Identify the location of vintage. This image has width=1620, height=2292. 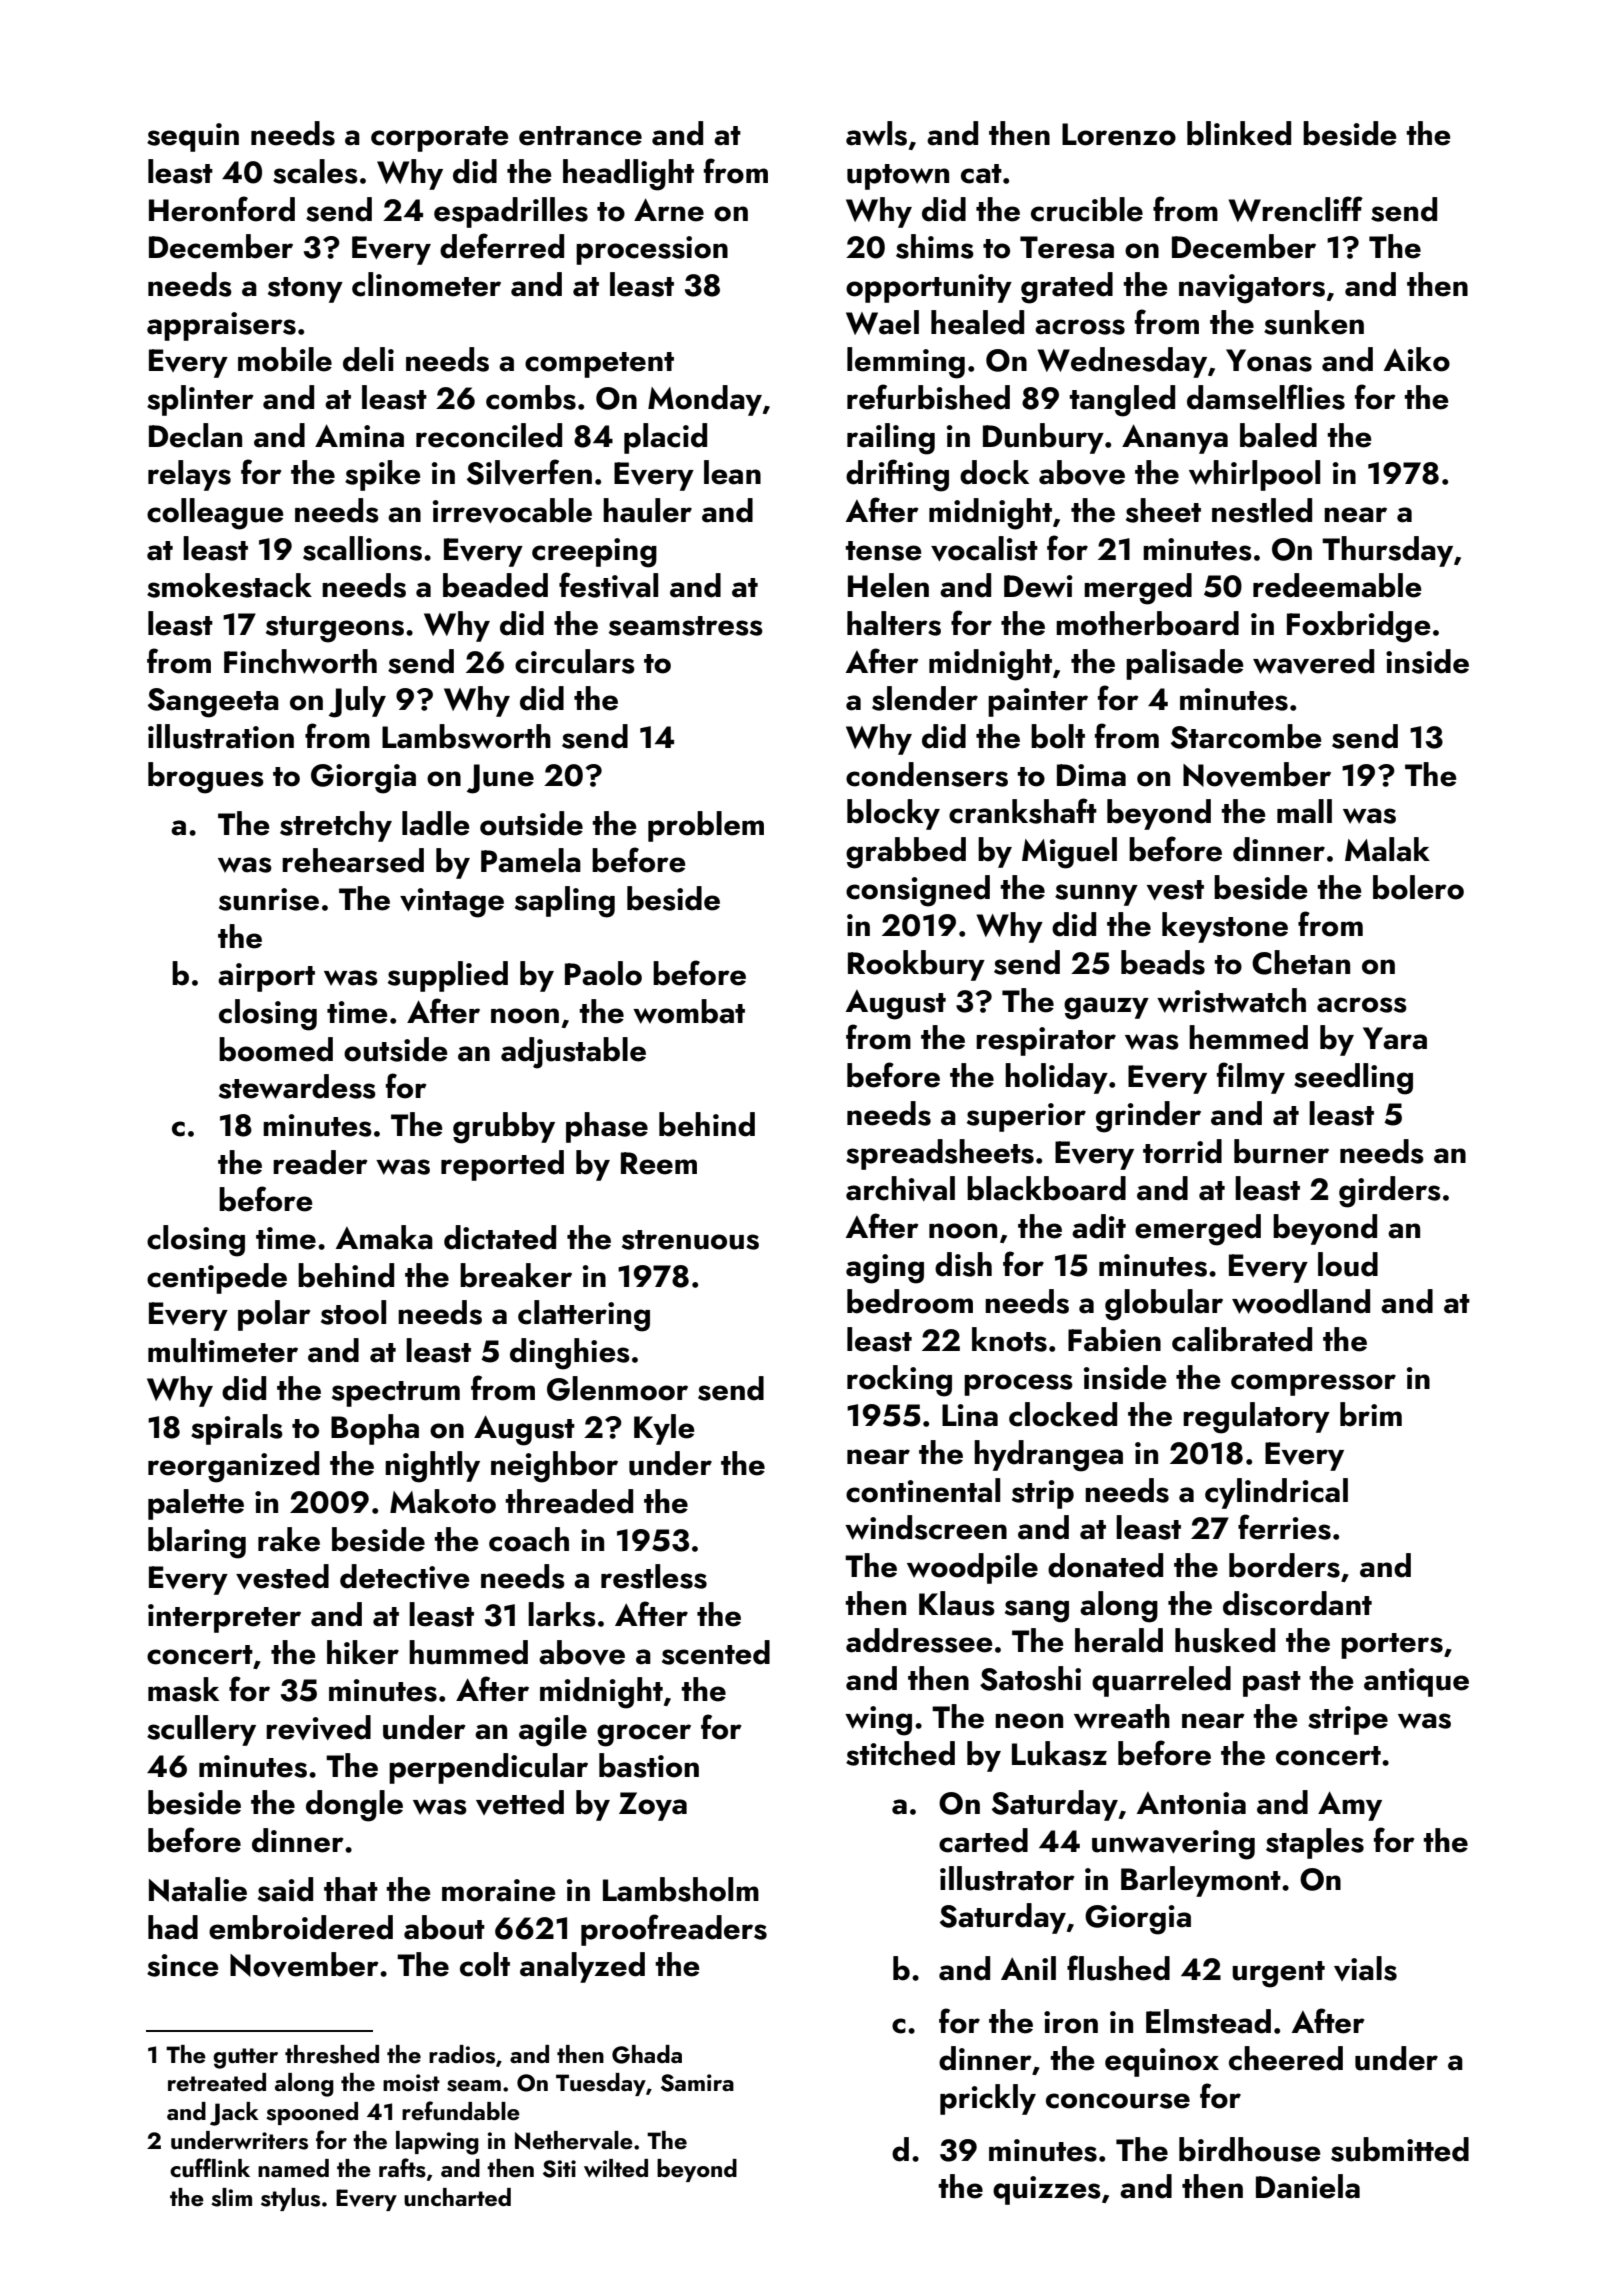
(452, 903).
